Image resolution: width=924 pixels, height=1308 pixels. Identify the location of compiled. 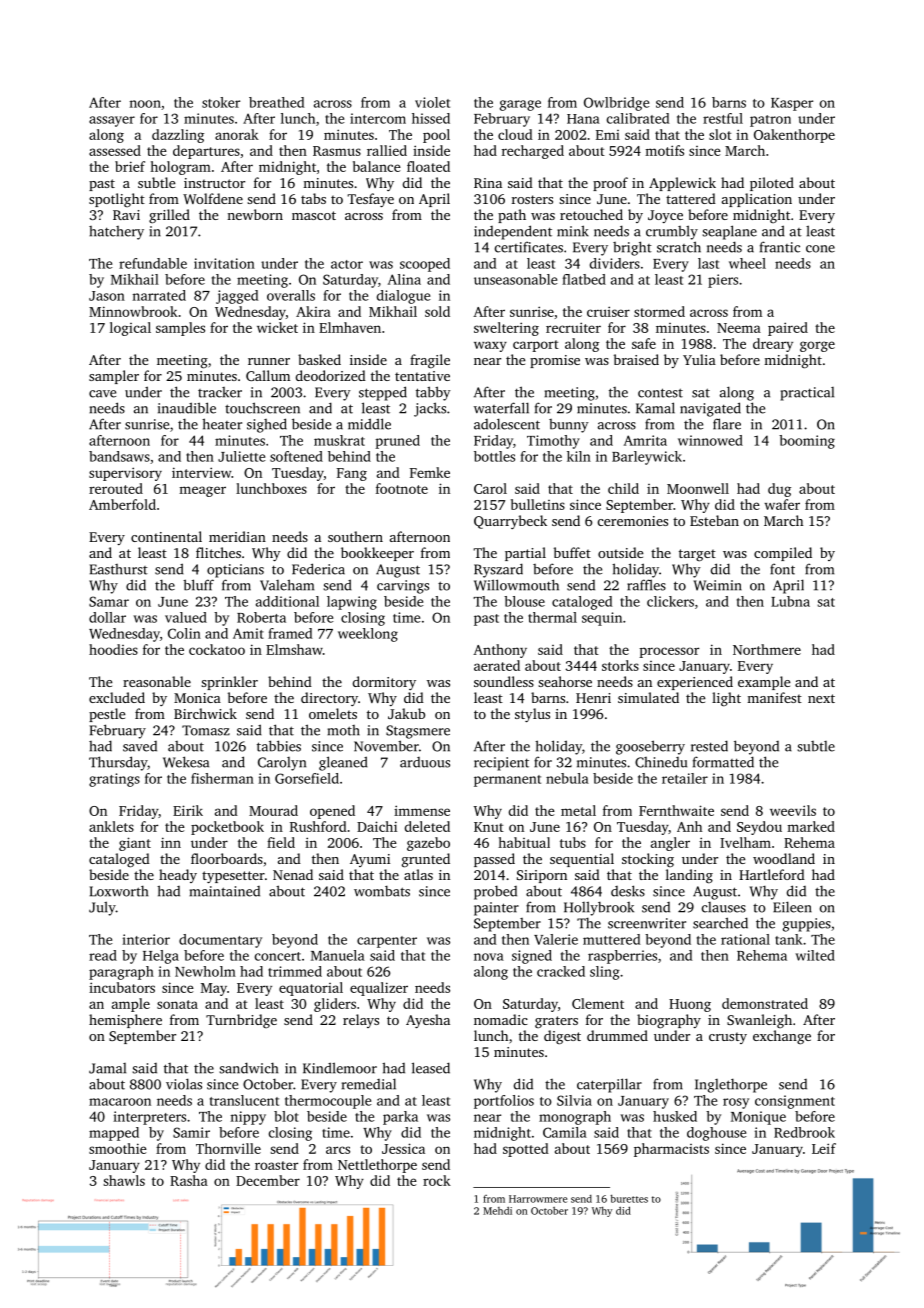
(783, 554).
